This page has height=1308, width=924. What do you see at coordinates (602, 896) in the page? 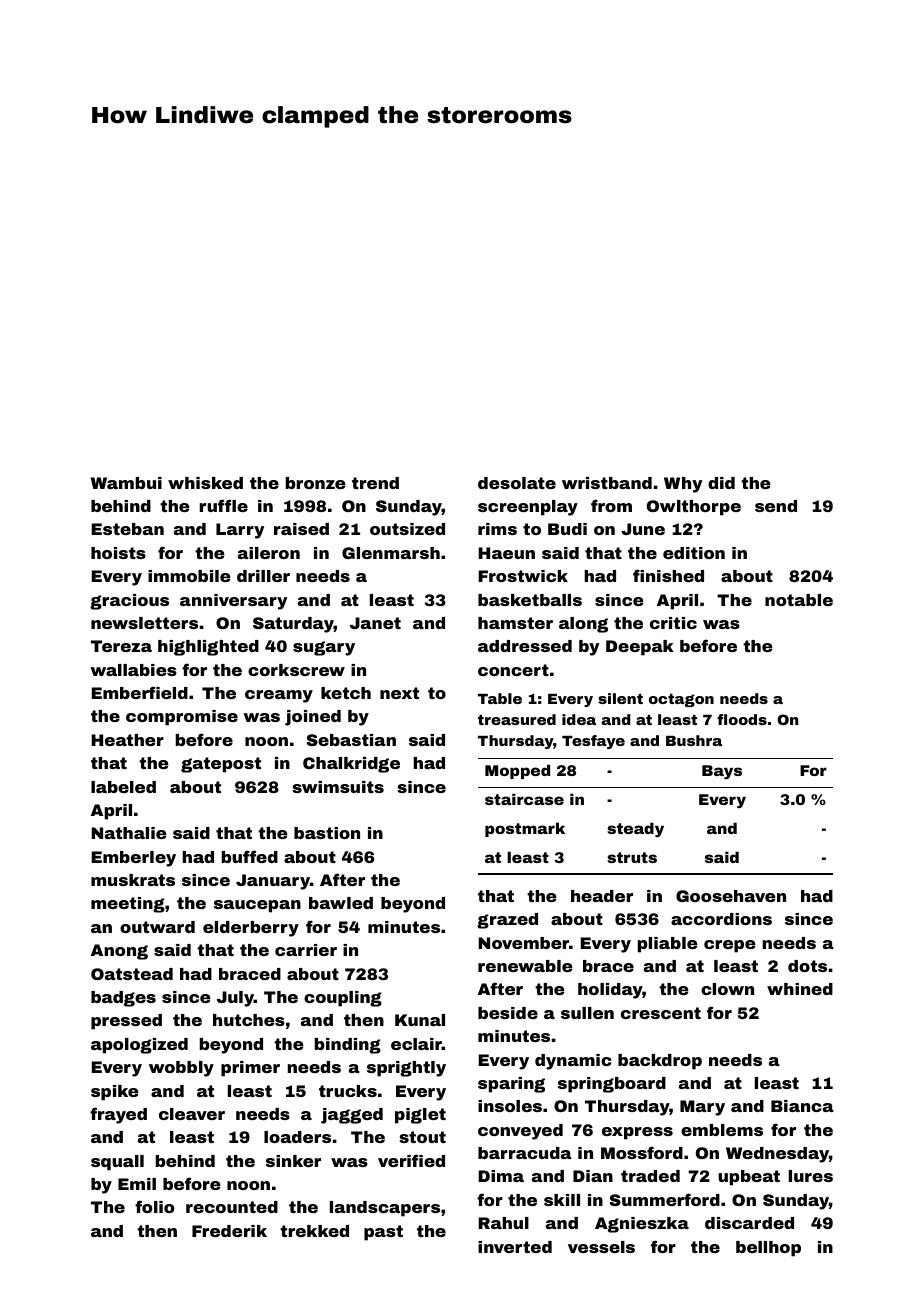
I see `header` at bounding box center [602, 896].
